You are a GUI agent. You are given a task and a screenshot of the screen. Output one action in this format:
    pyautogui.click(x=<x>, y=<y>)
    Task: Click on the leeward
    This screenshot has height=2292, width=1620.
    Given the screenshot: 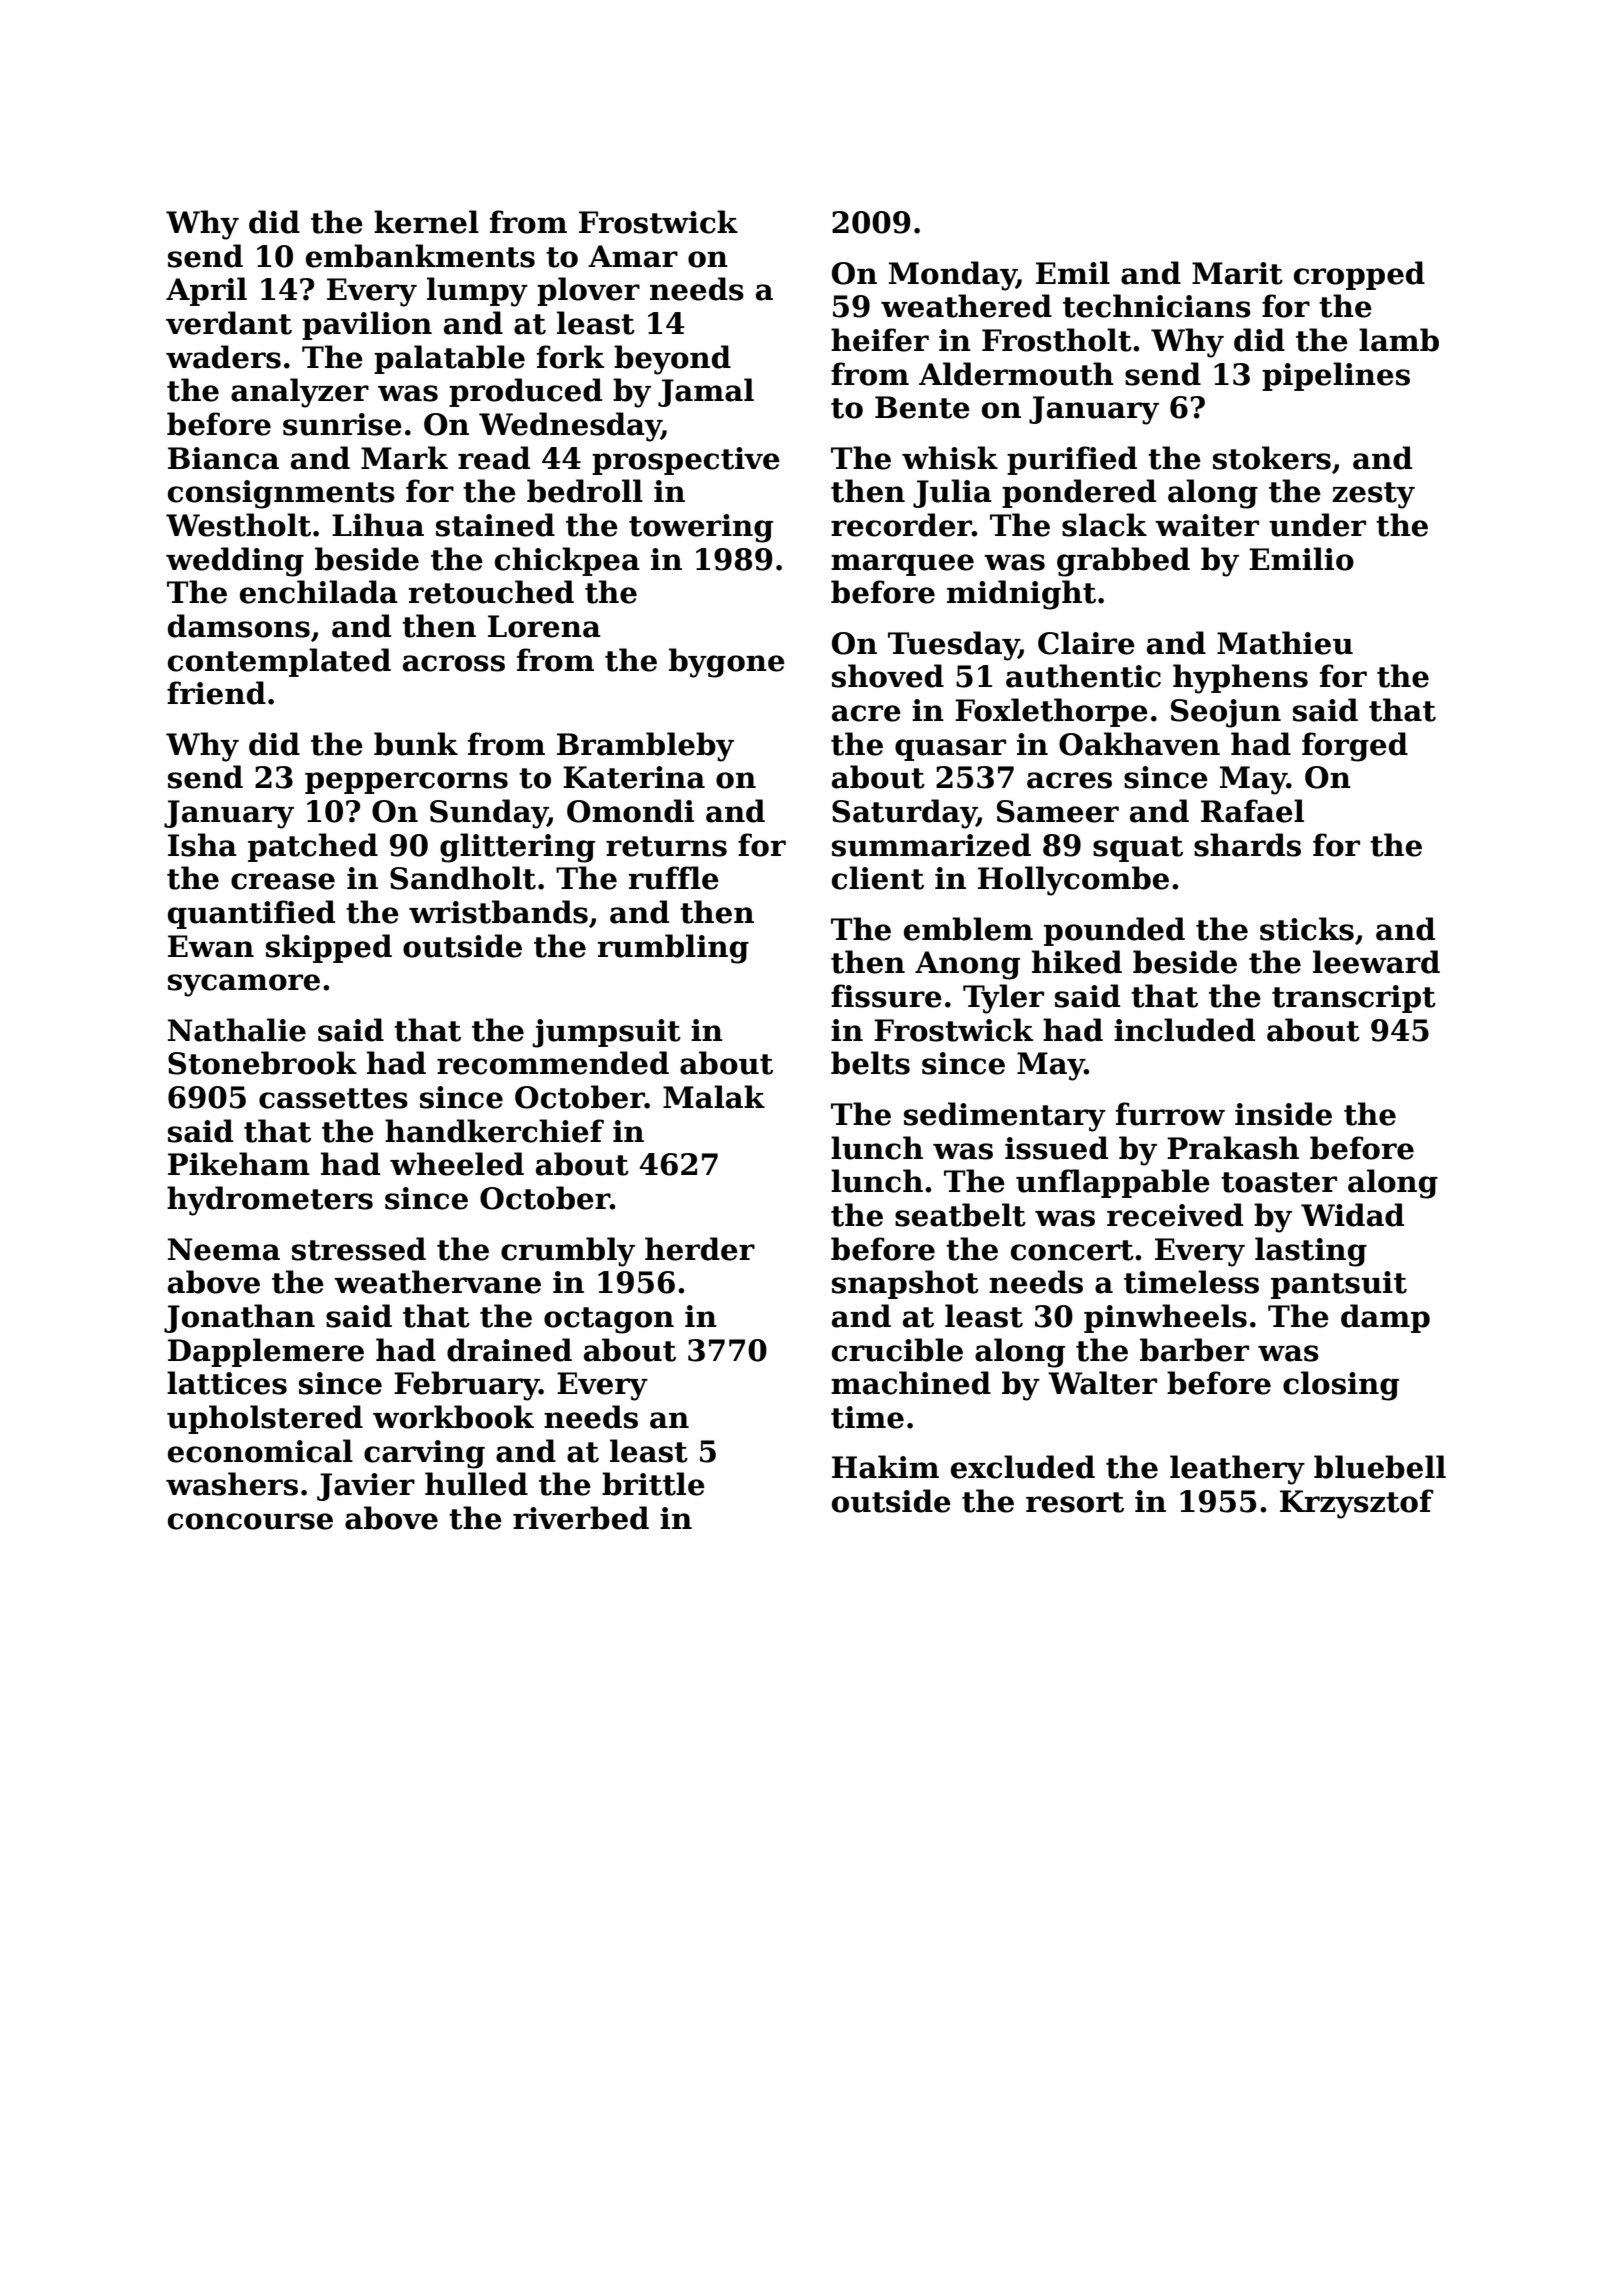 What is the action you would take?
    pyautogui.click(x=1376, y=962)
